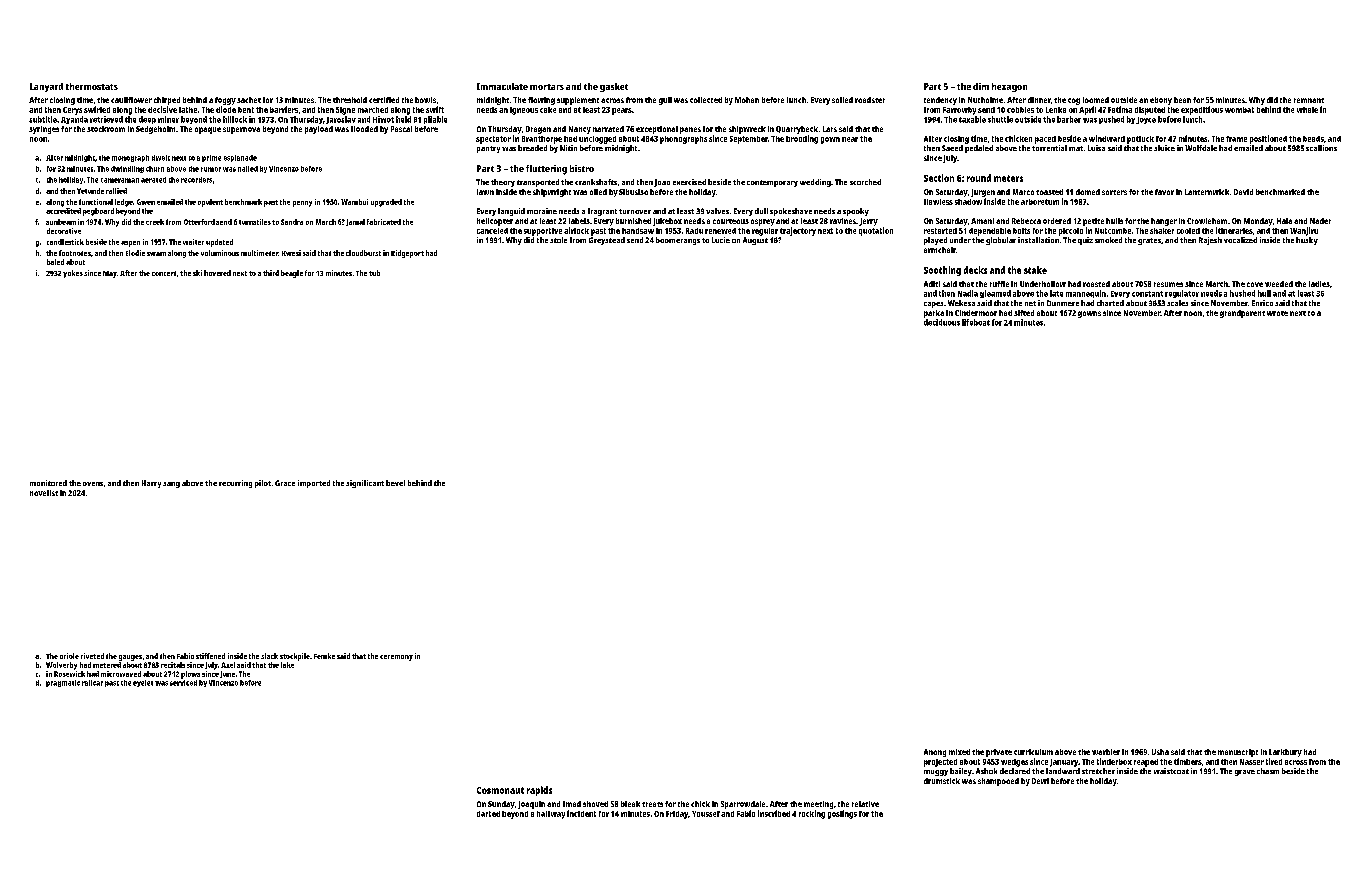 The height and width of the screenshot is (887, 1372). Describe the element at coordinates (976, 322) in the screenshot. I see `lifeboat` at that location.
